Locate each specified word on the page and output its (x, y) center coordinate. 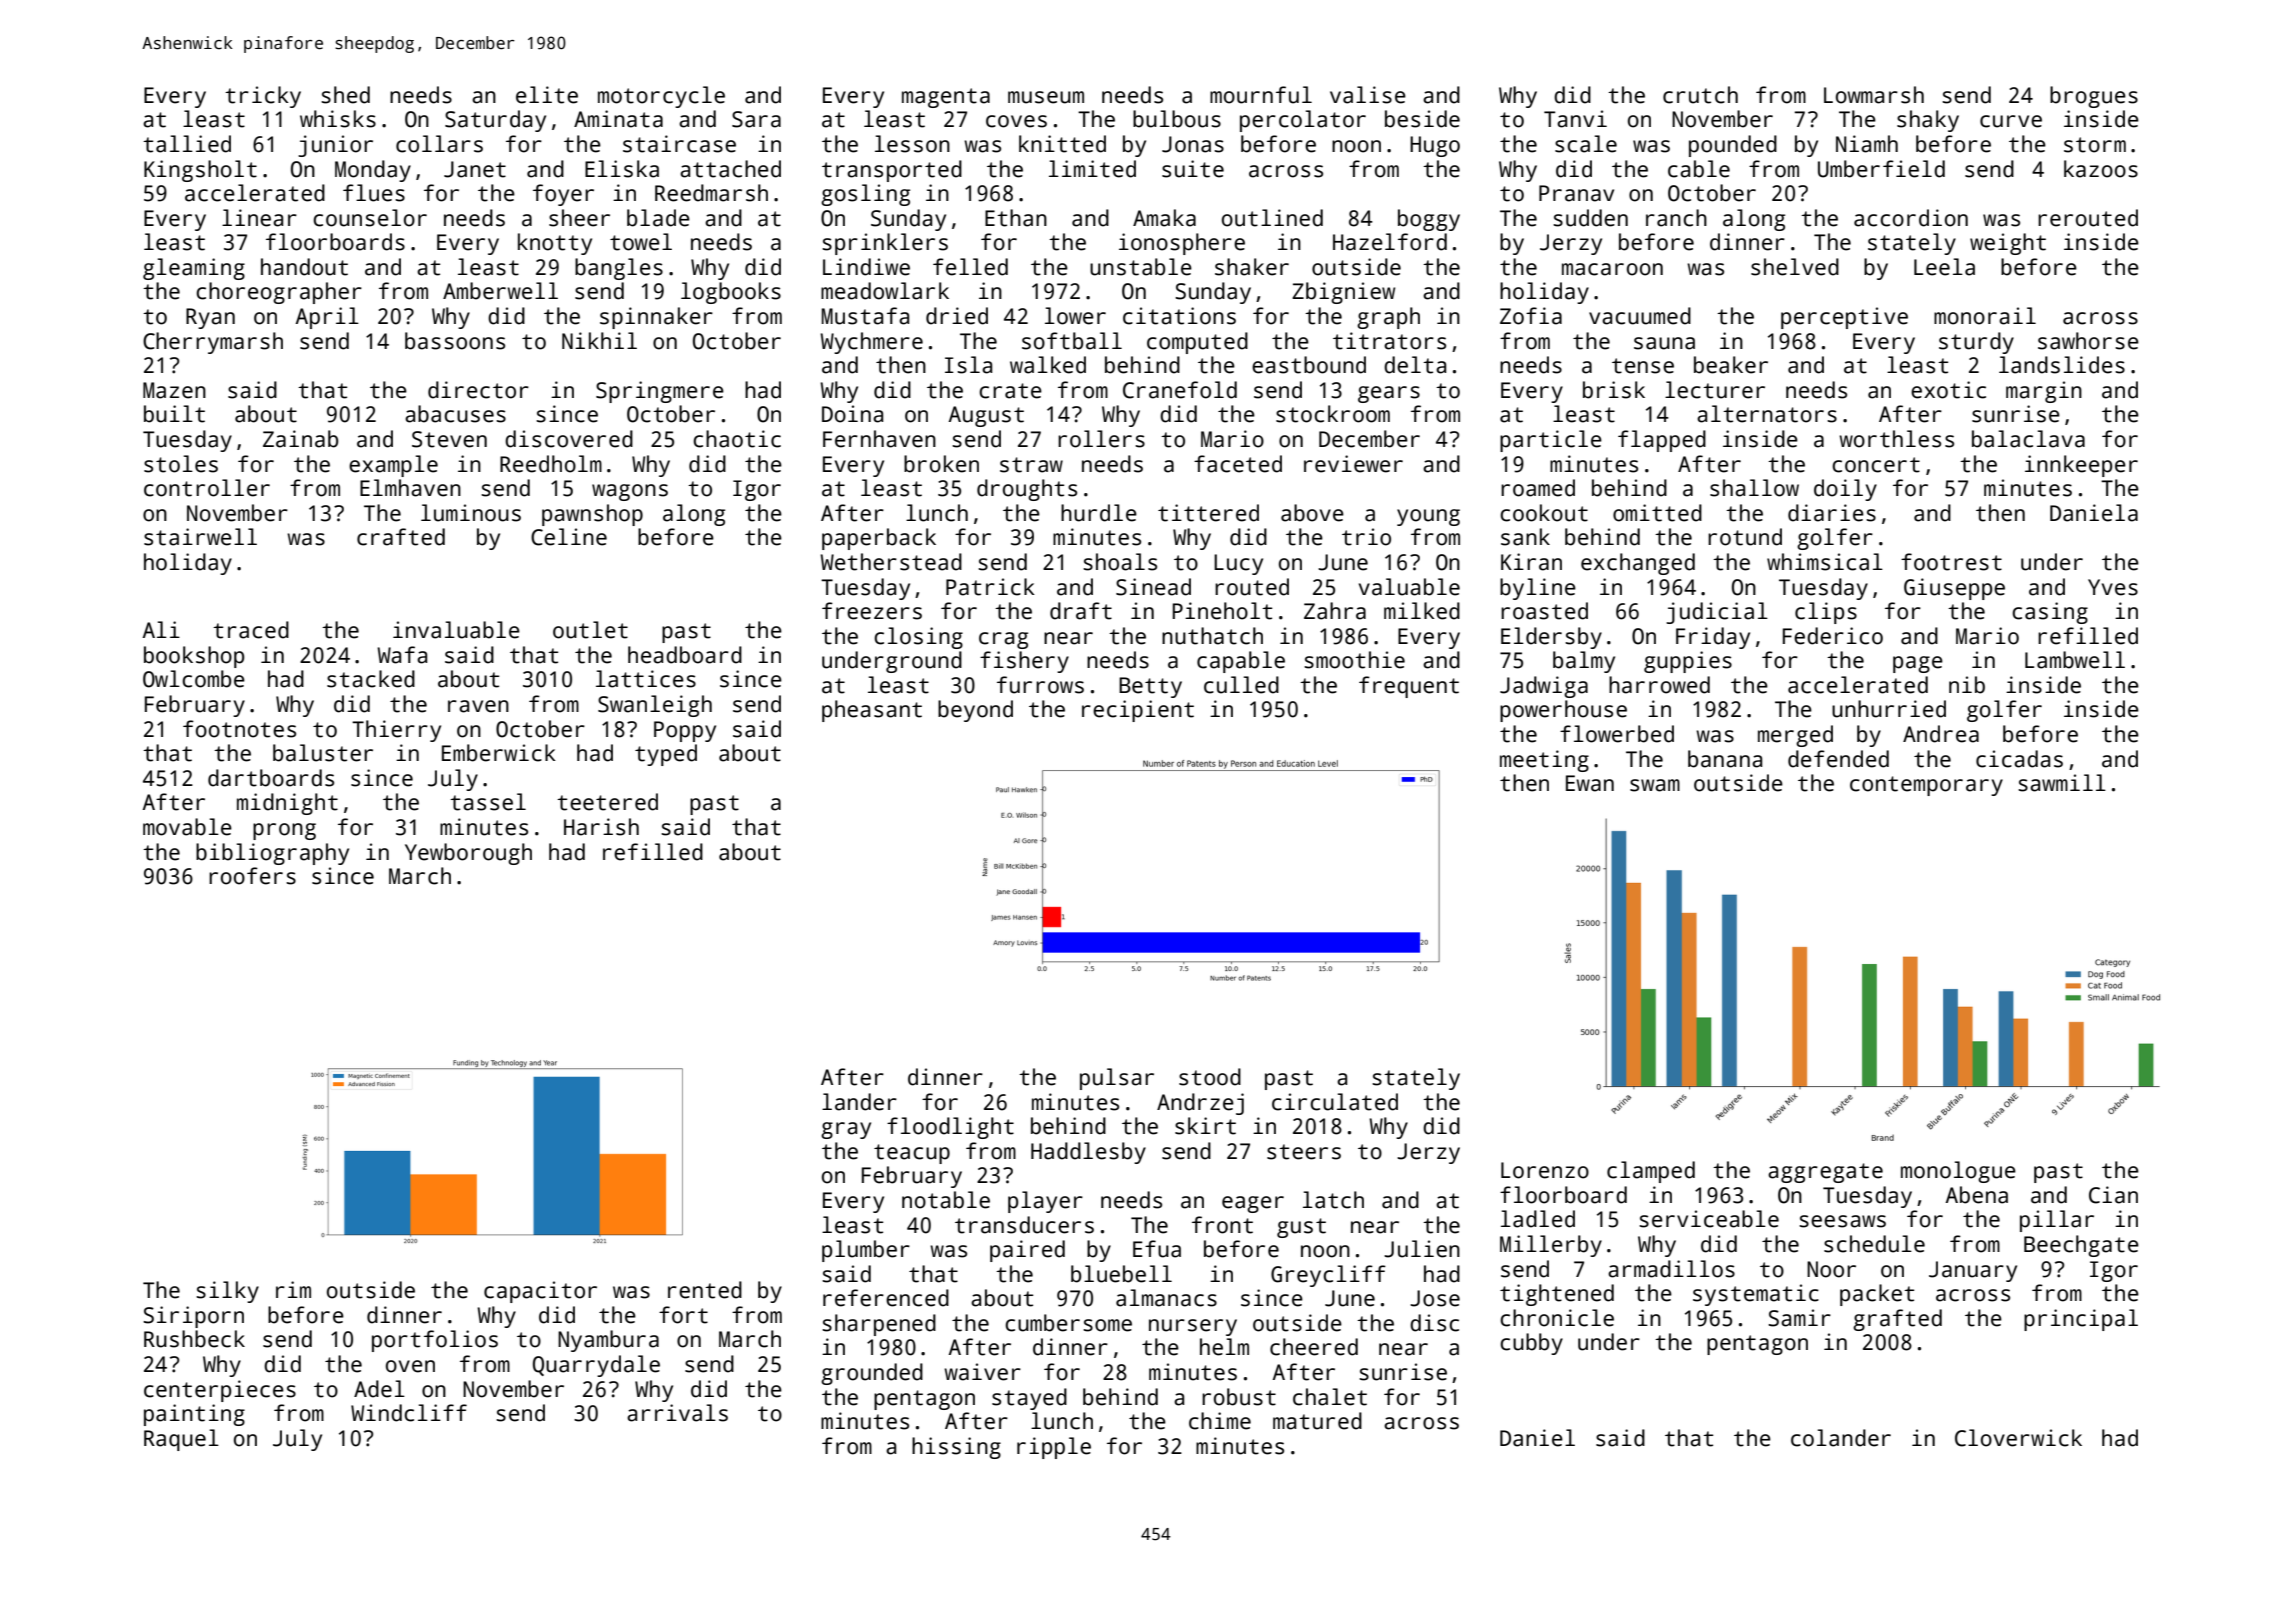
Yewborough (468, 854)
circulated (1335, 1102)
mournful (1261, 95)
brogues (2094, 97)
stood (1210, 1077)
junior (335, 146)
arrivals (677, 1413)
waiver (982, 1372)
